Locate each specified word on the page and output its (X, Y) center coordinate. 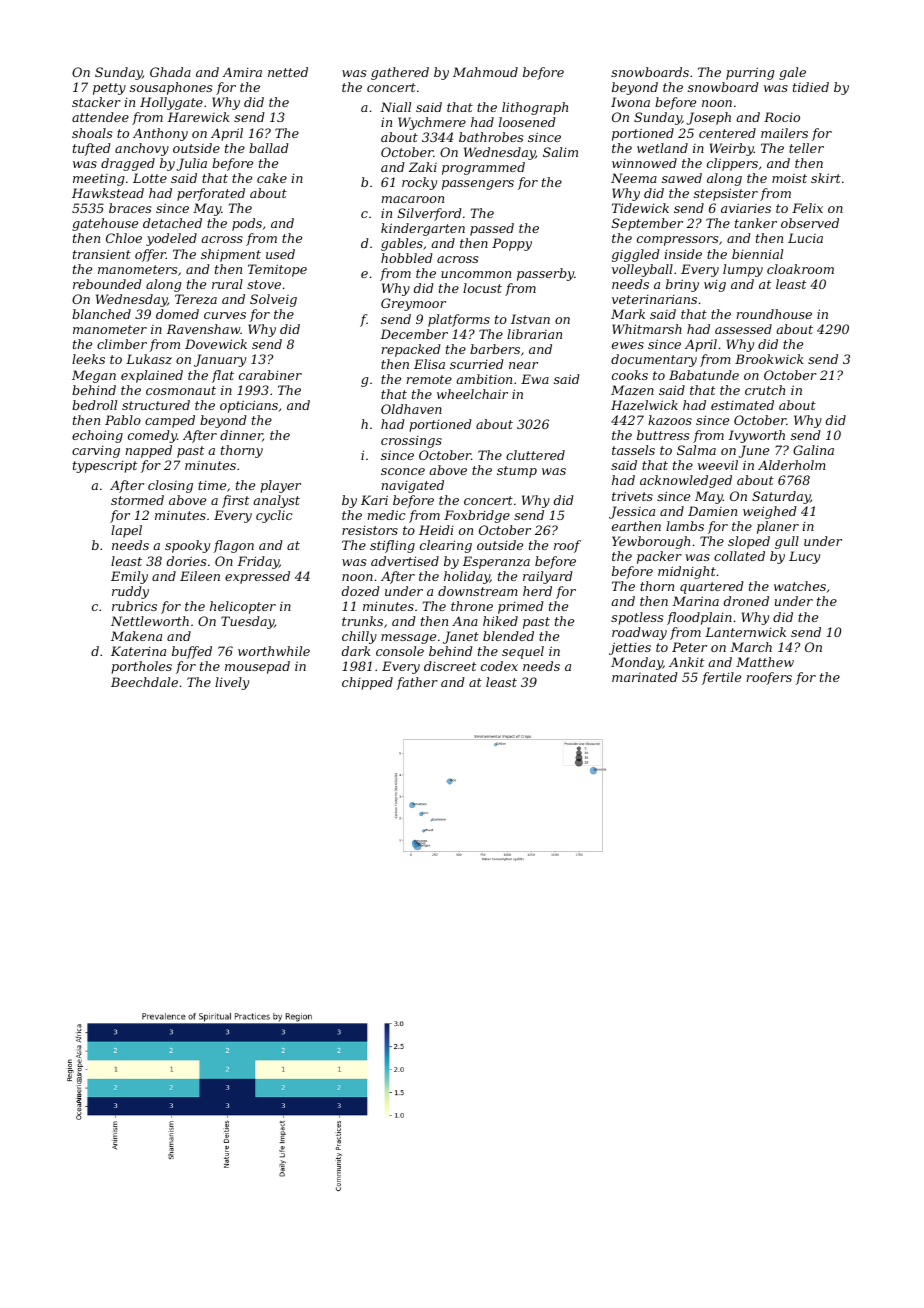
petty (109, 89)
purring (750, 73)
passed (492, 229)
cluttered (535, 455)
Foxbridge (477, 516)
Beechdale (144, 682)
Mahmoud (485, 72)
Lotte (150, 178)
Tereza (196, 299)
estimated (742, 405)
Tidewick (640, 208)
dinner (241, 436)
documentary (654, 360)
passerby (545, 274)
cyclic (274, 516)
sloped (749, 542)
